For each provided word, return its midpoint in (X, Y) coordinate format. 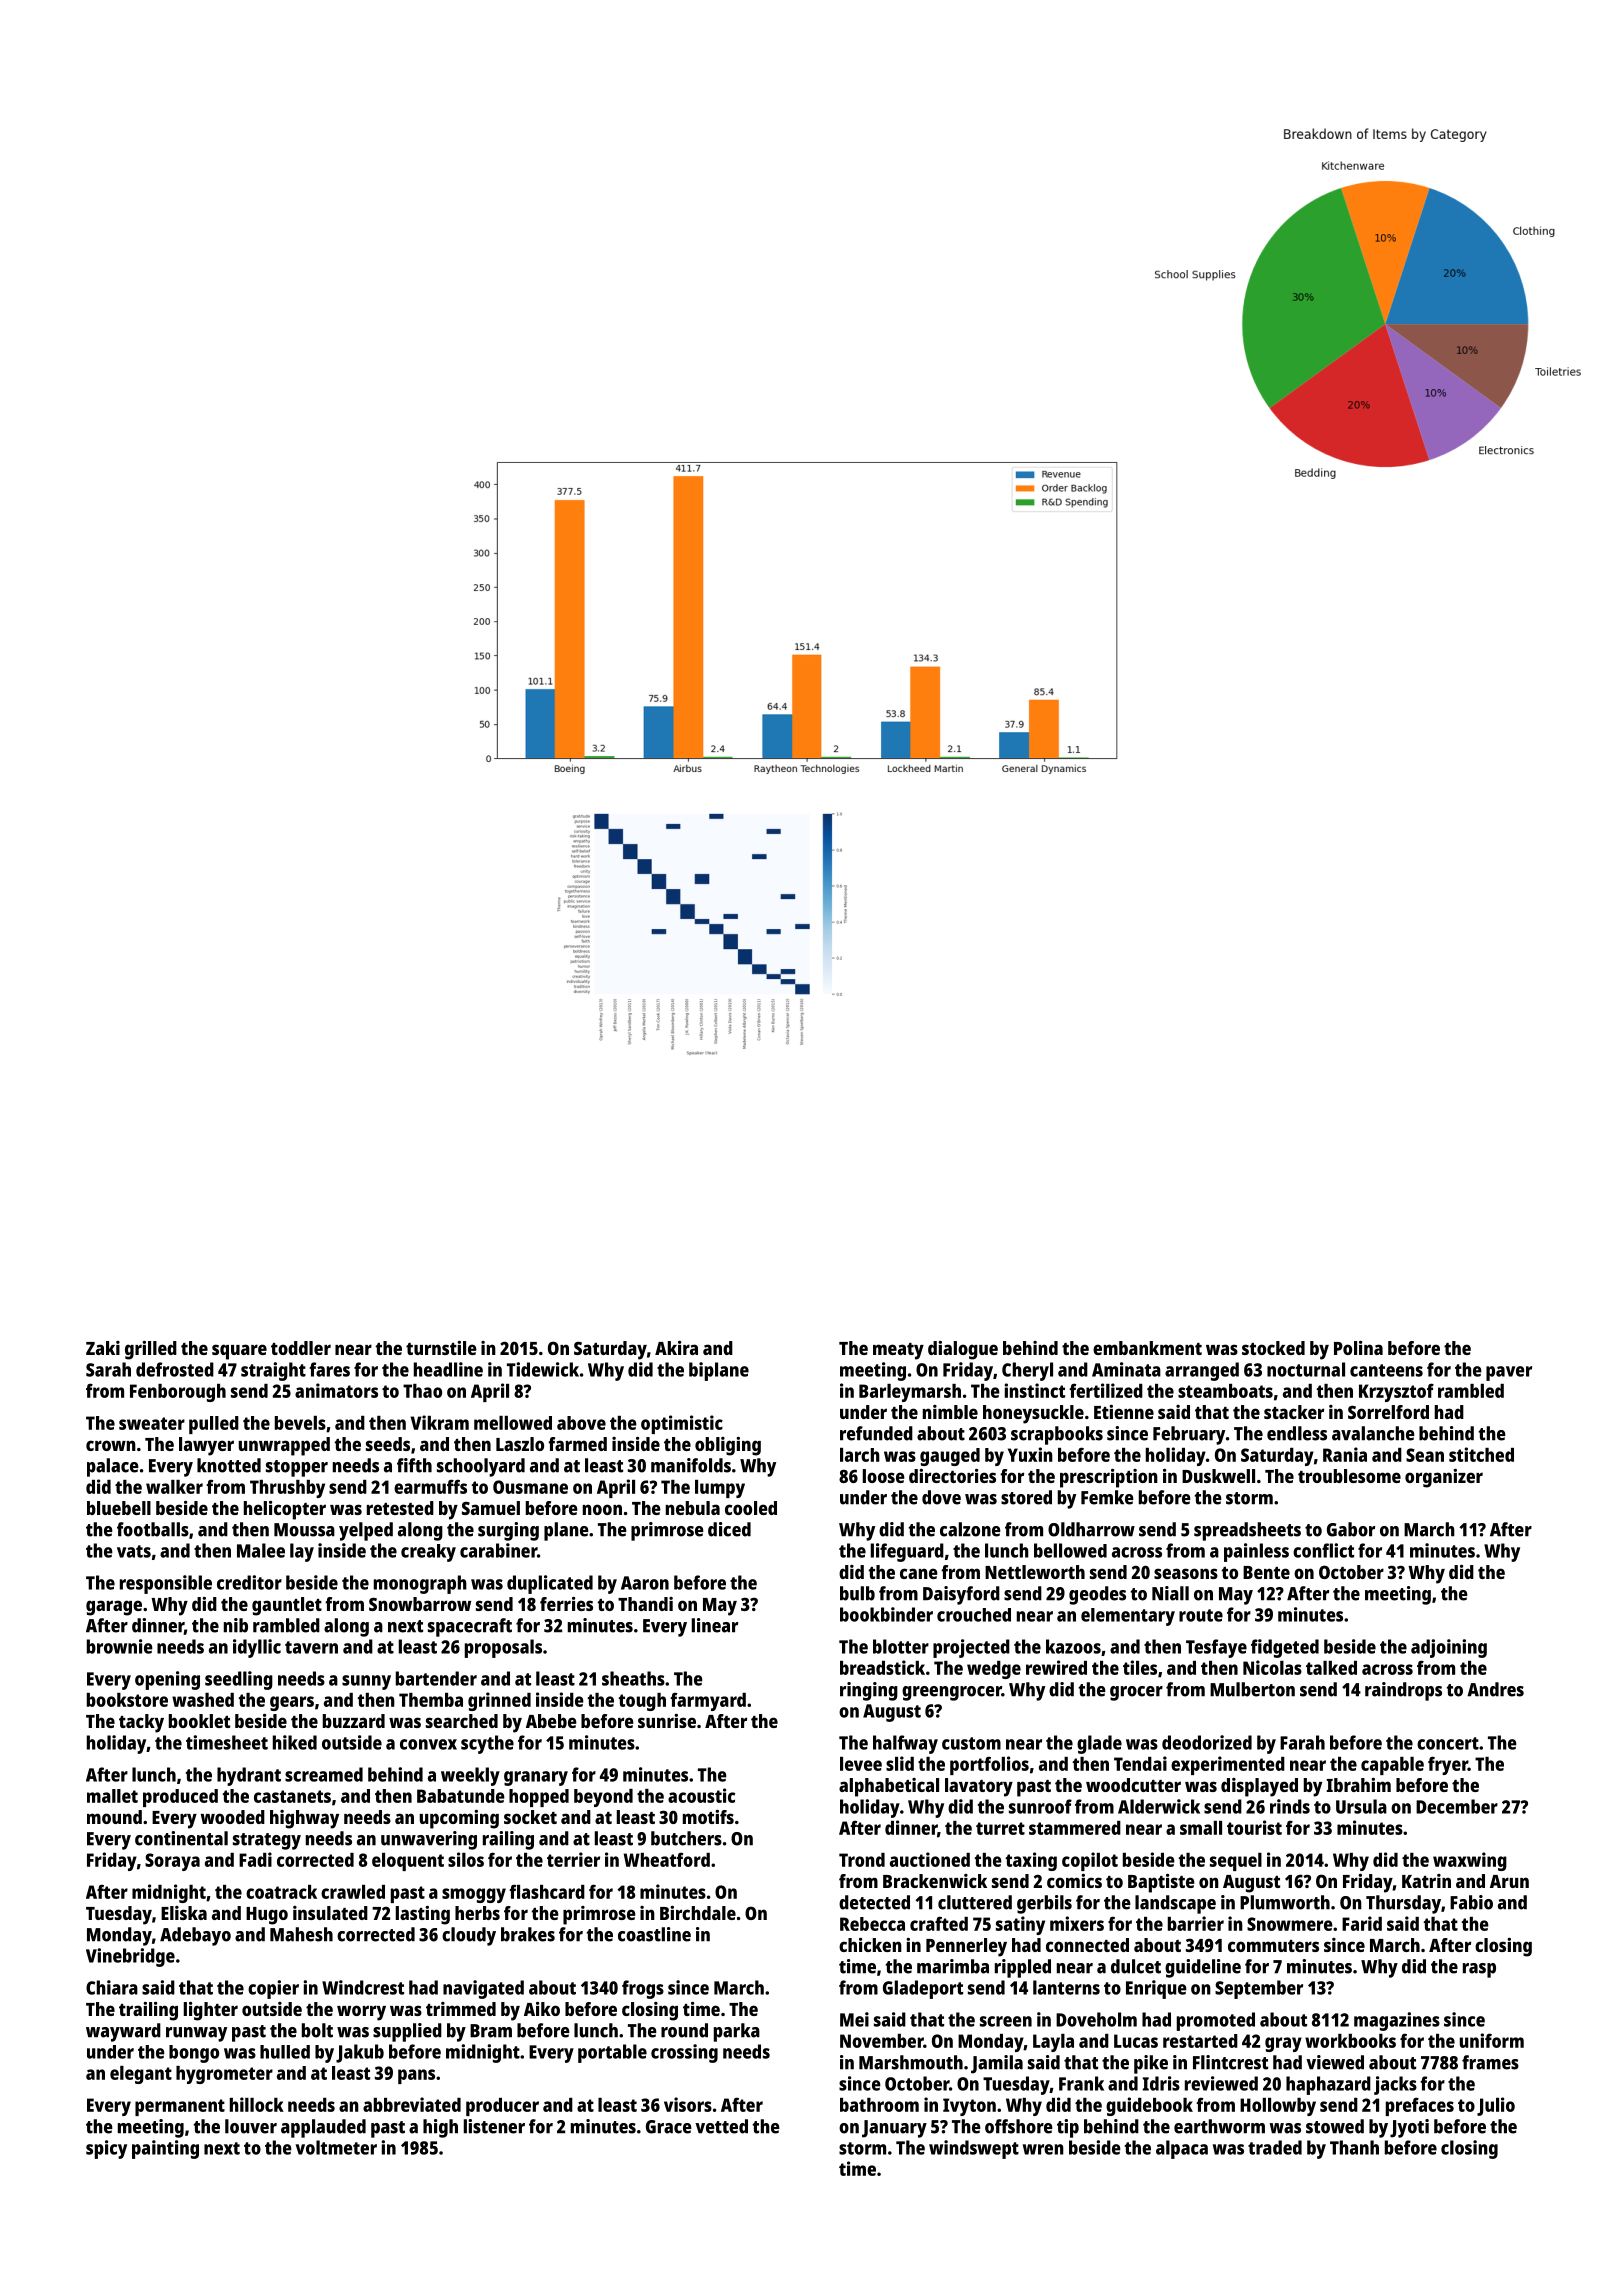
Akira (676, 1348)
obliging (728, 1446)
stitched (1481, 1454)
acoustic (701, 1795)
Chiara (112, 1987)
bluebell (119, 1508)
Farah (1302, 1742)
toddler (301, 1348)
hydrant (249, 1776)
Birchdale (698, 1913)
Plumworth (1285, 1902)
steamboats (1225, 1391)
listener (494, 2126)
